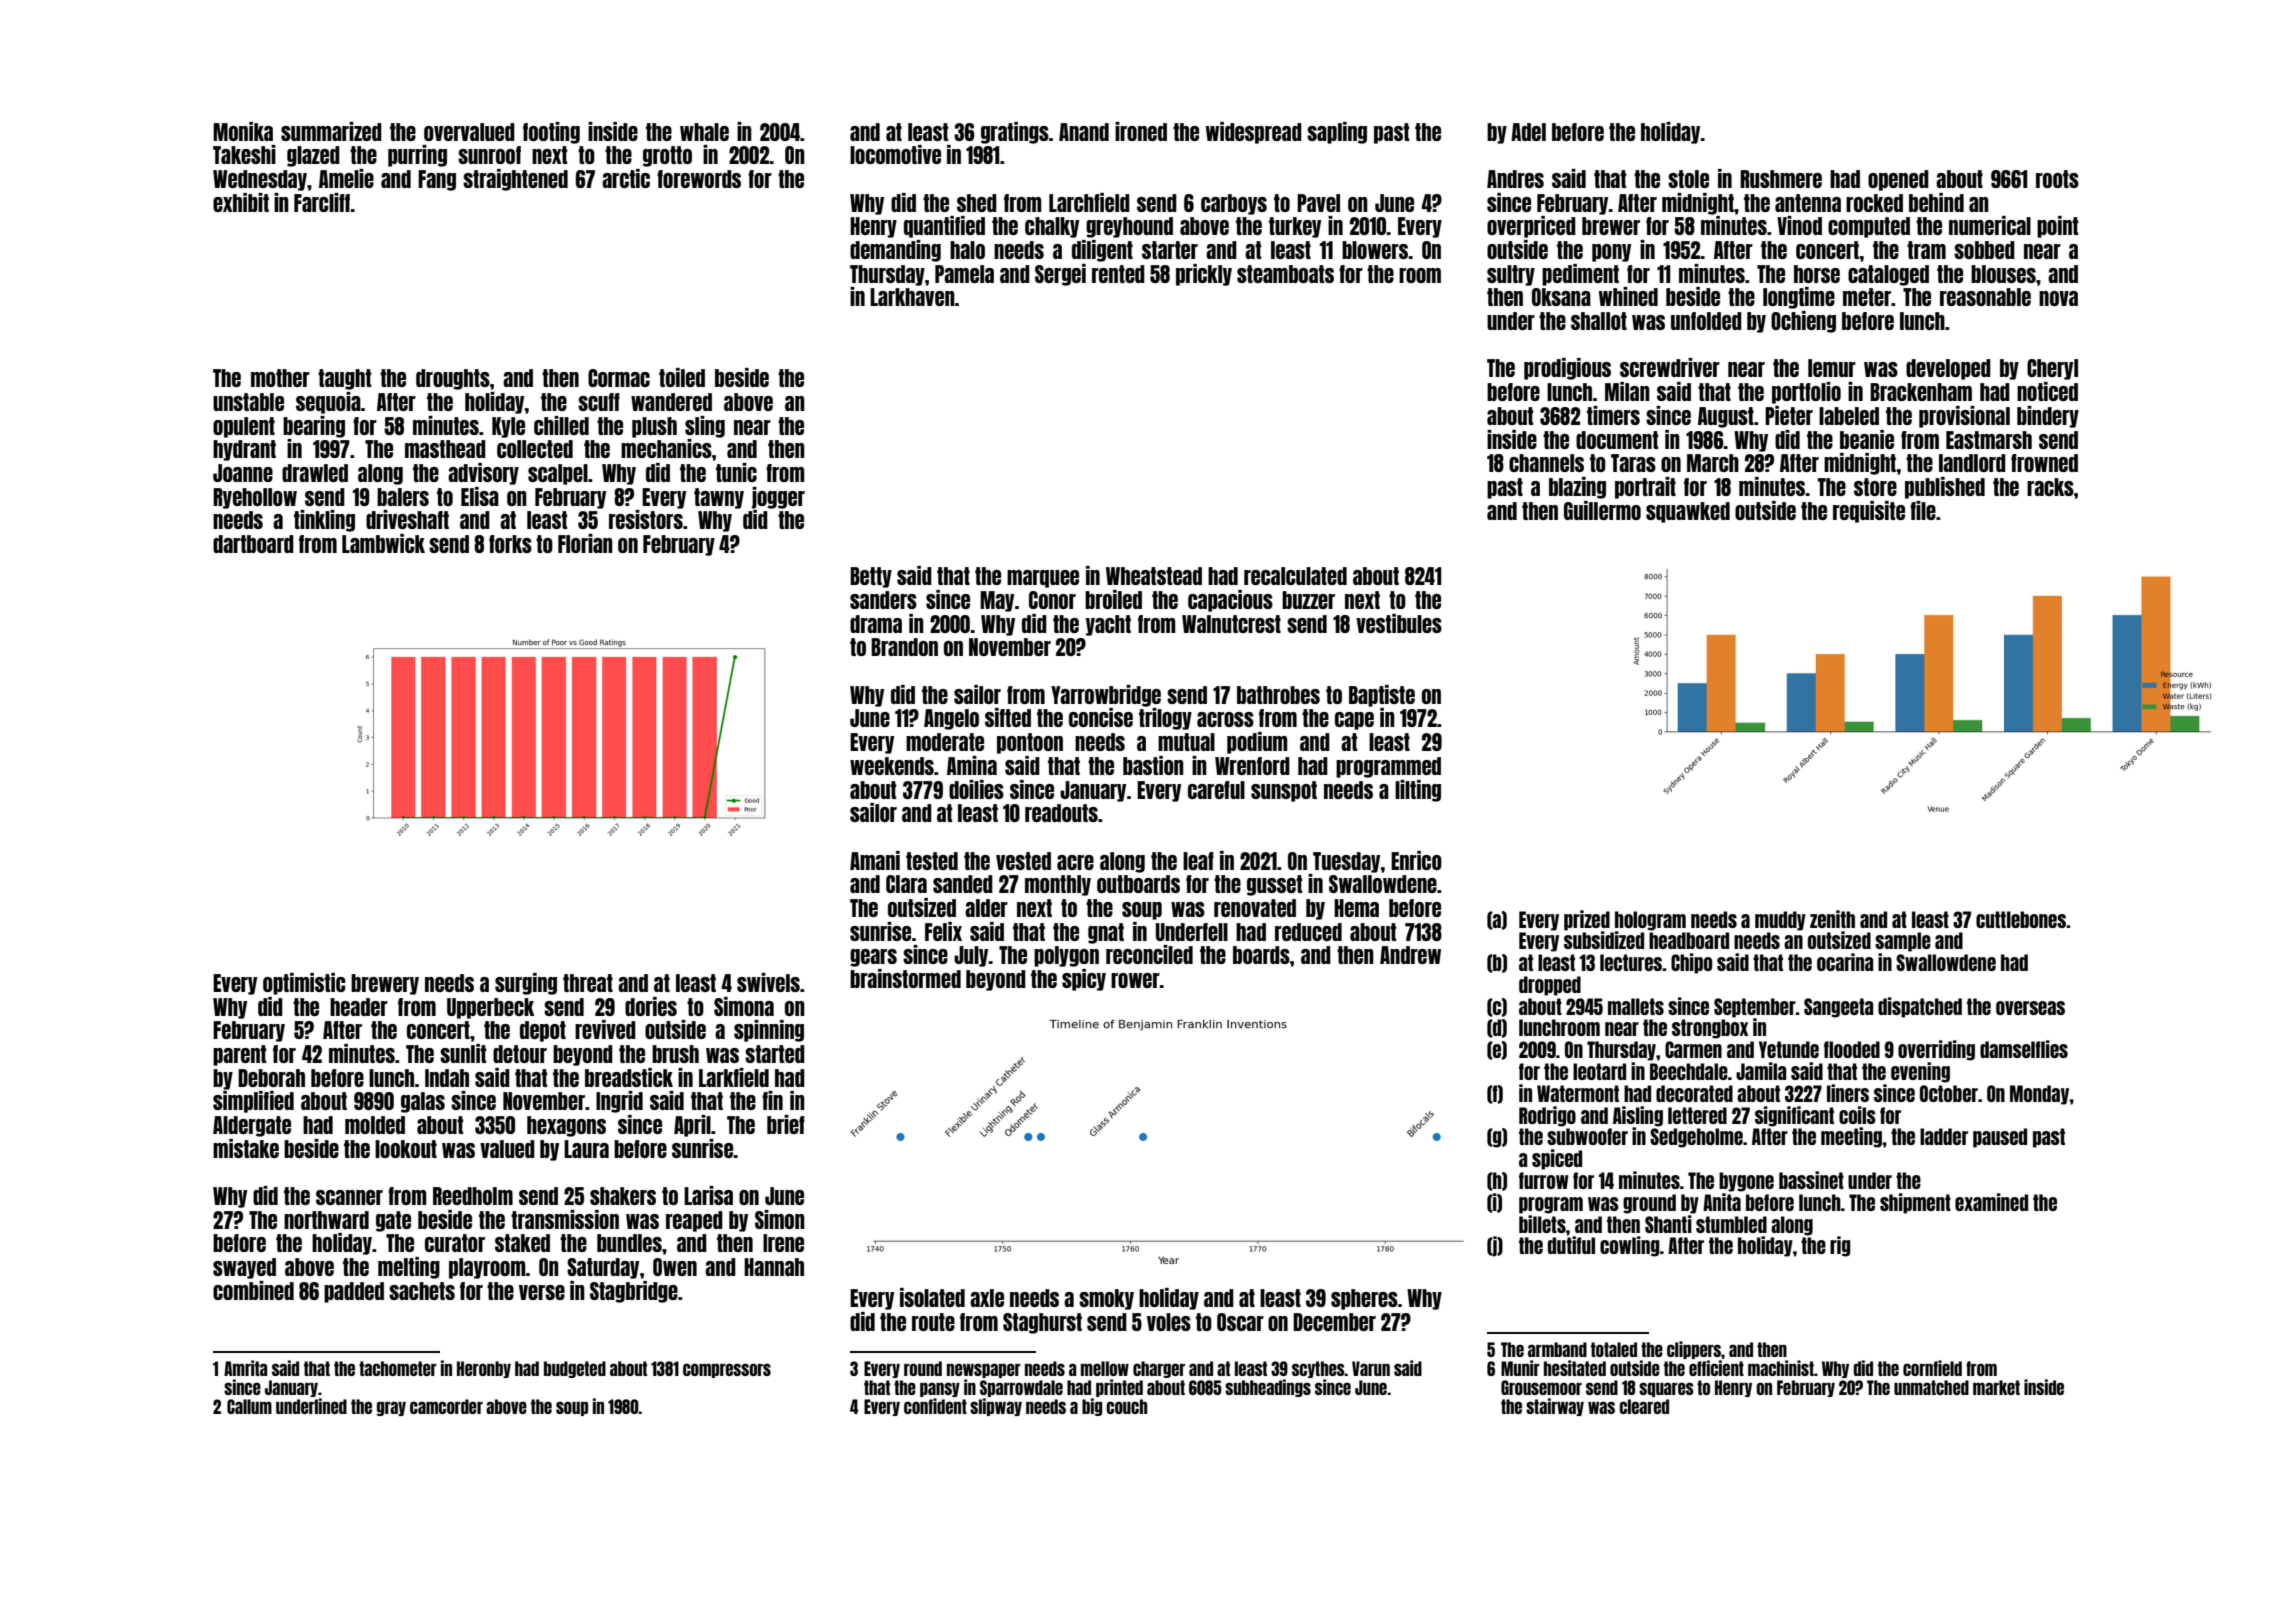  Describe the element at coordinates (1084, 132) in the screenshot. I see `Anand` at that location.
